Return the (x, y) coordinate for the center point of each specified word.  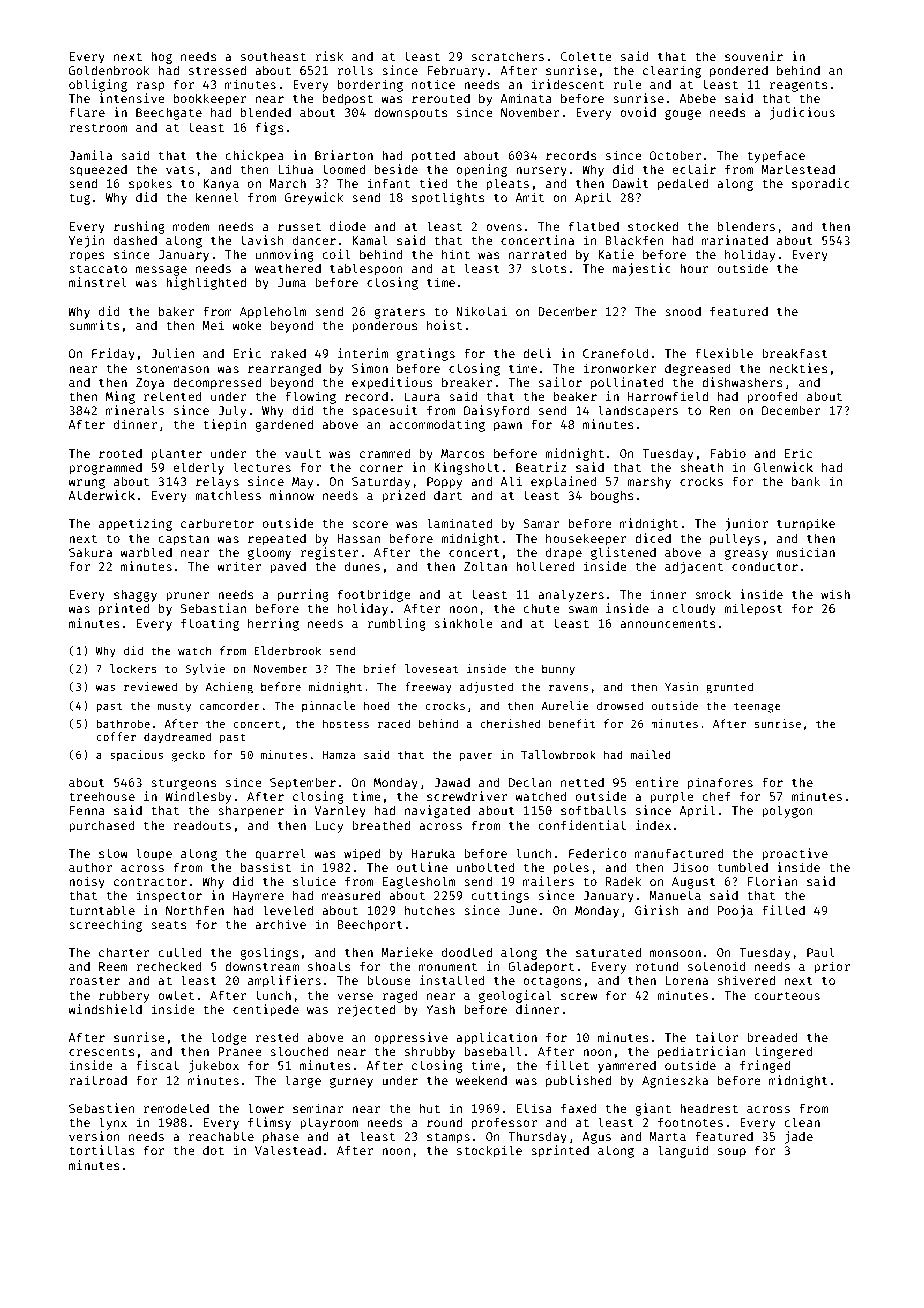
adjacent (694, 567)
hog (161, 58)
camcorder (229, 705)
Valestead (288, 1150)
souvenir (754, 56)
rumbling (396, 624)
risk (329, 56)
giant (653, 1109)
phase (281, 1138)
